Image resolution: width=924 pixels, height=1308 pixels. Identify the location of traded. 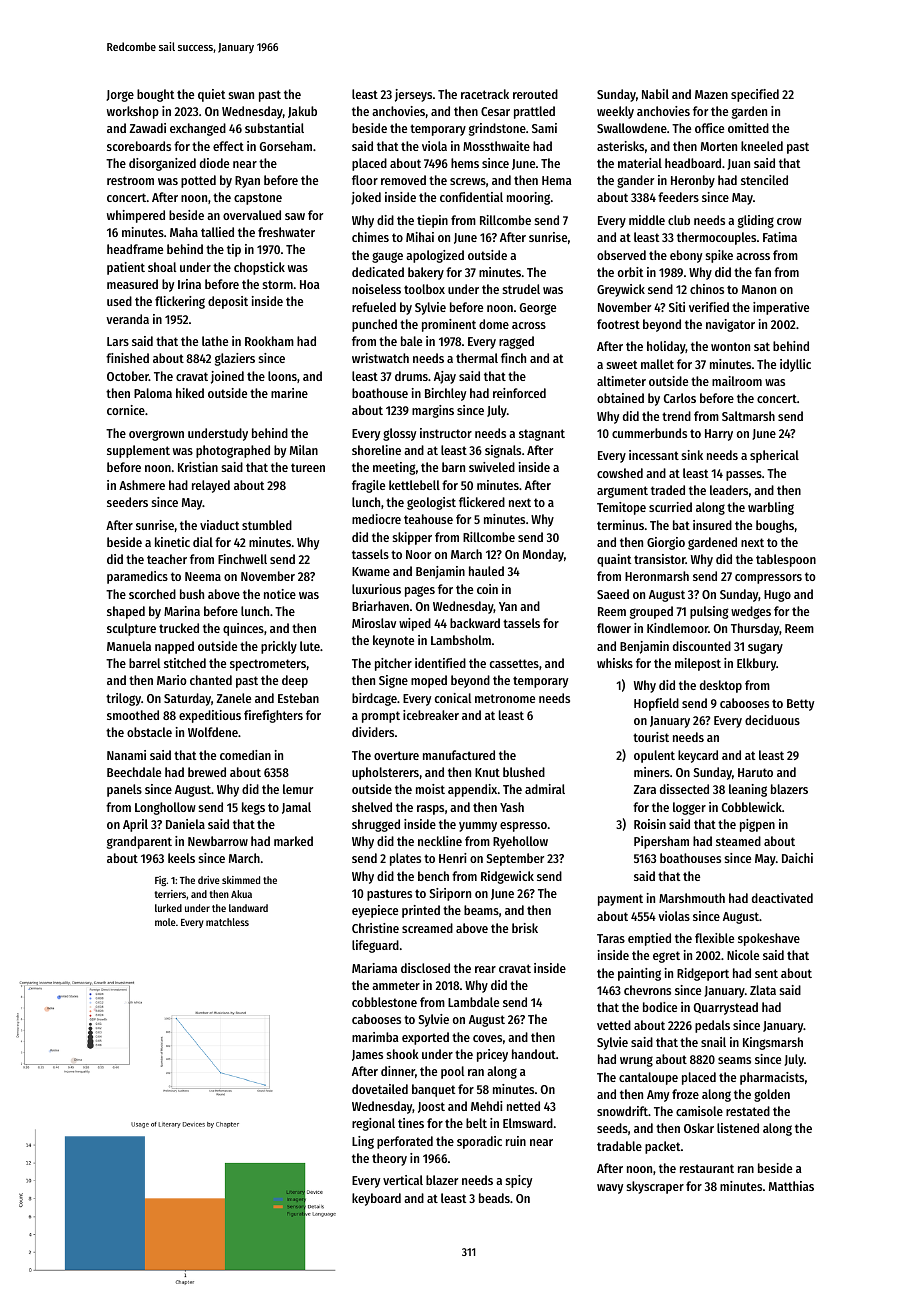
(668, 490).
